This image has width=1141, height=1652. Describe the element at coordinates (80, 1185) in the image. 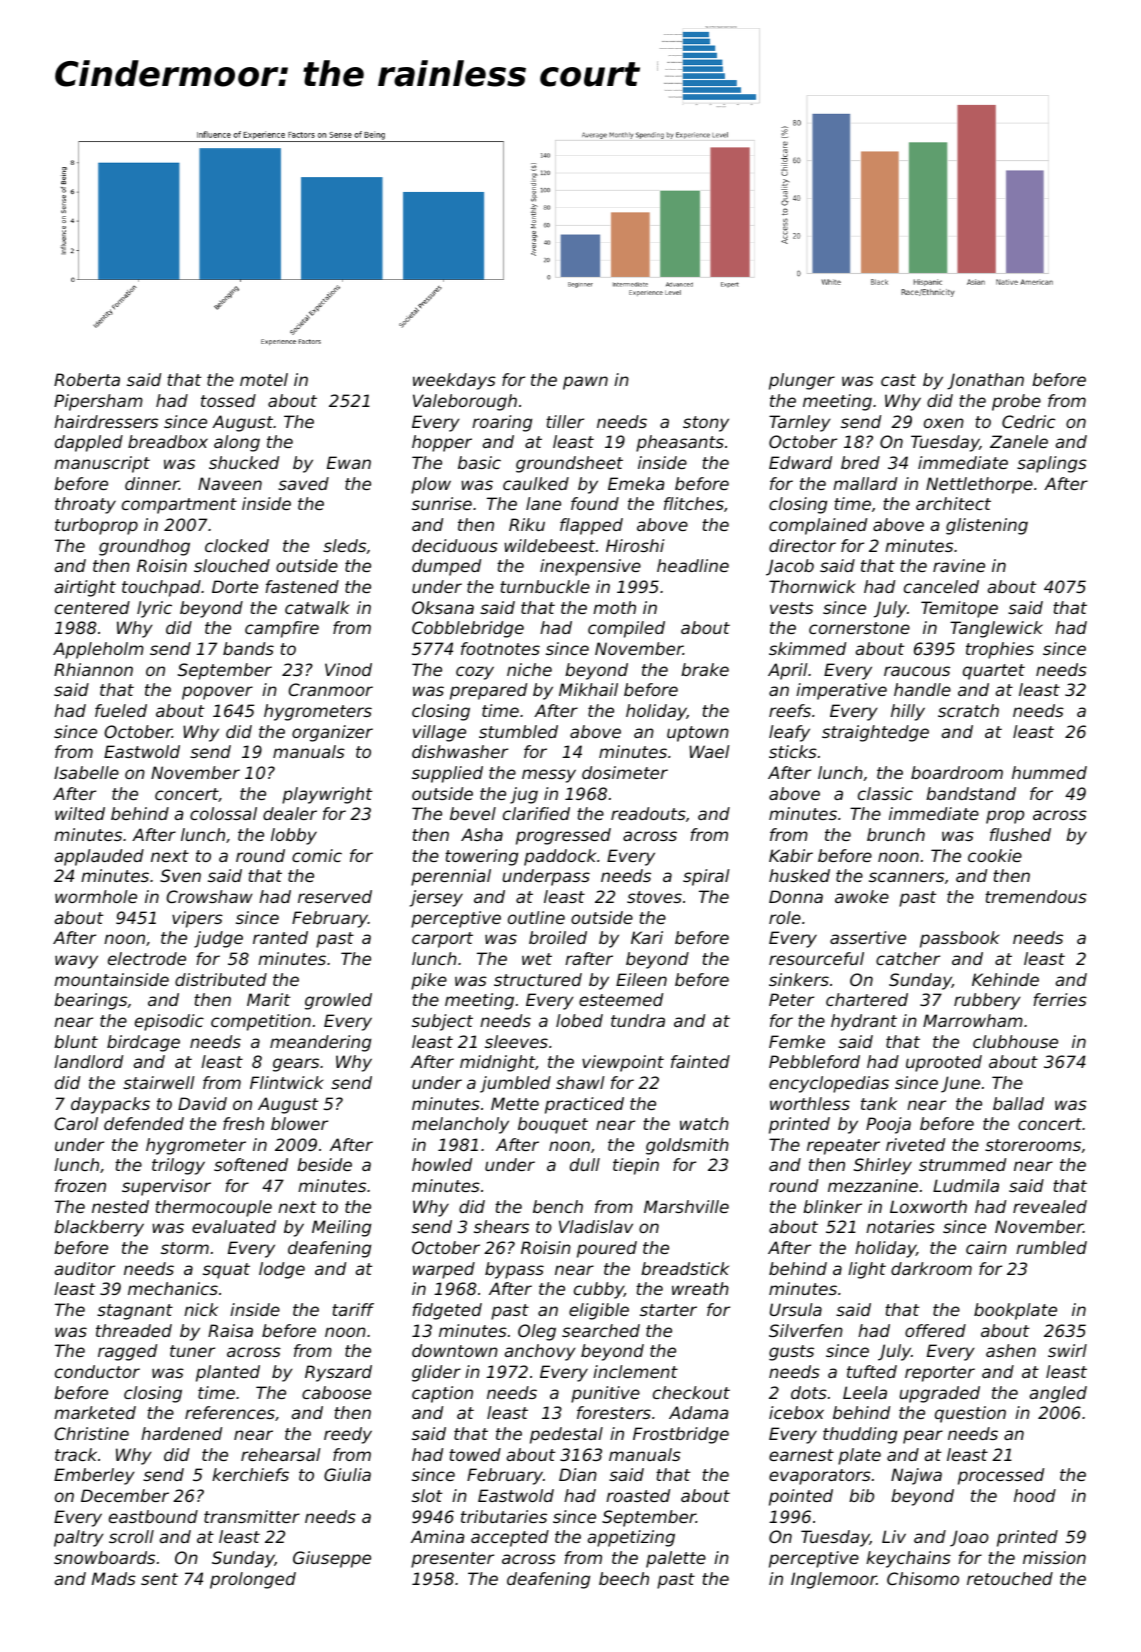

I see `frozen` at that location.
